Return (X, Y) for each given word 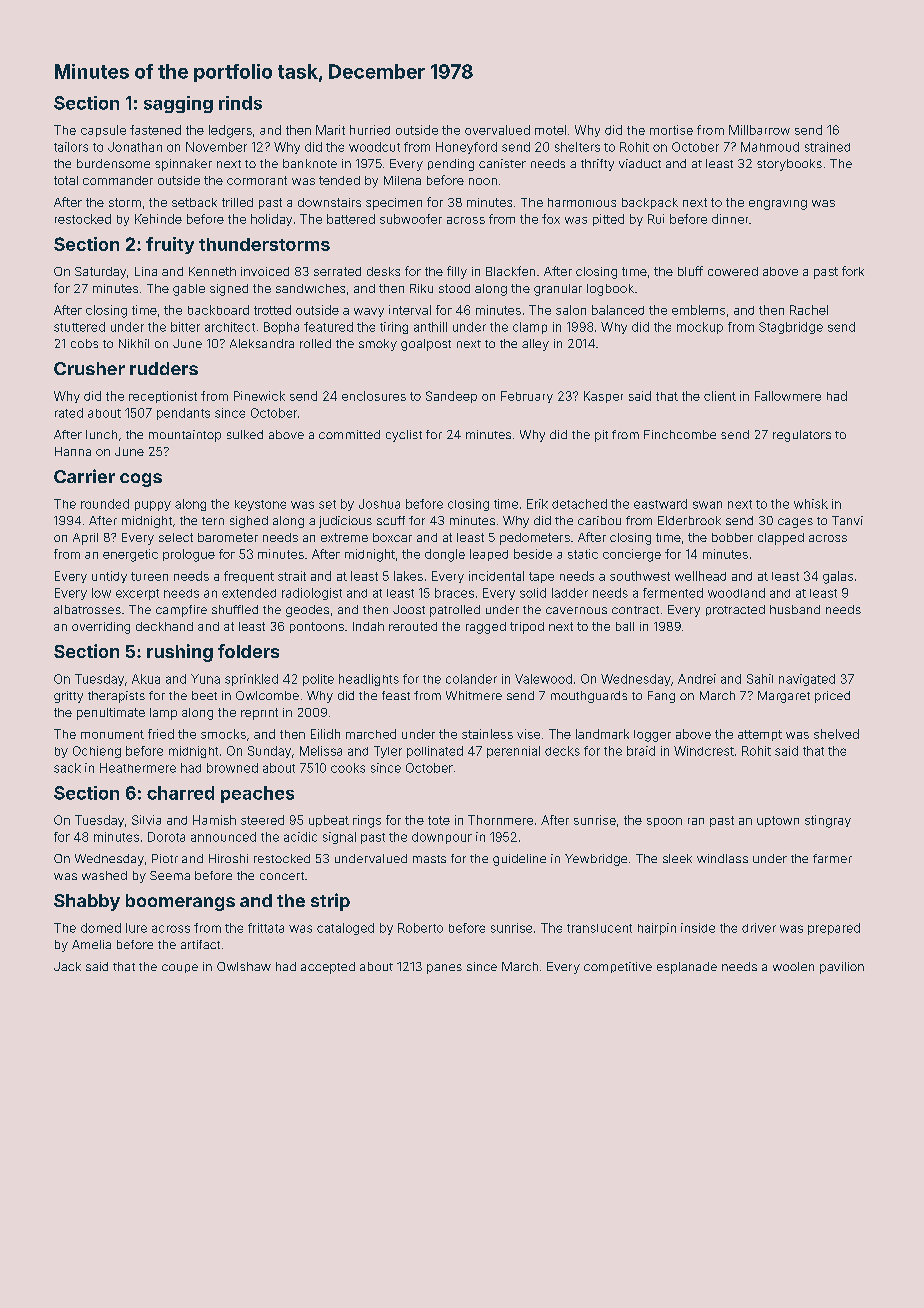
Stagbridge (791, 328)
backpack (650, 203)
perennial (513, 752)
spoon (664, 822)
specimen (394, 204)
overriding (101, 628)
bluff (690, 271)
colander (471, 679)
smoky (378, 345)
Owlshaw (244, 966)
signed (229, 290)
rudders (164, 368)
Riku (421, 288)
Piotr (165, 858)
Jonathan (135, 147)
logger (652, 736)
